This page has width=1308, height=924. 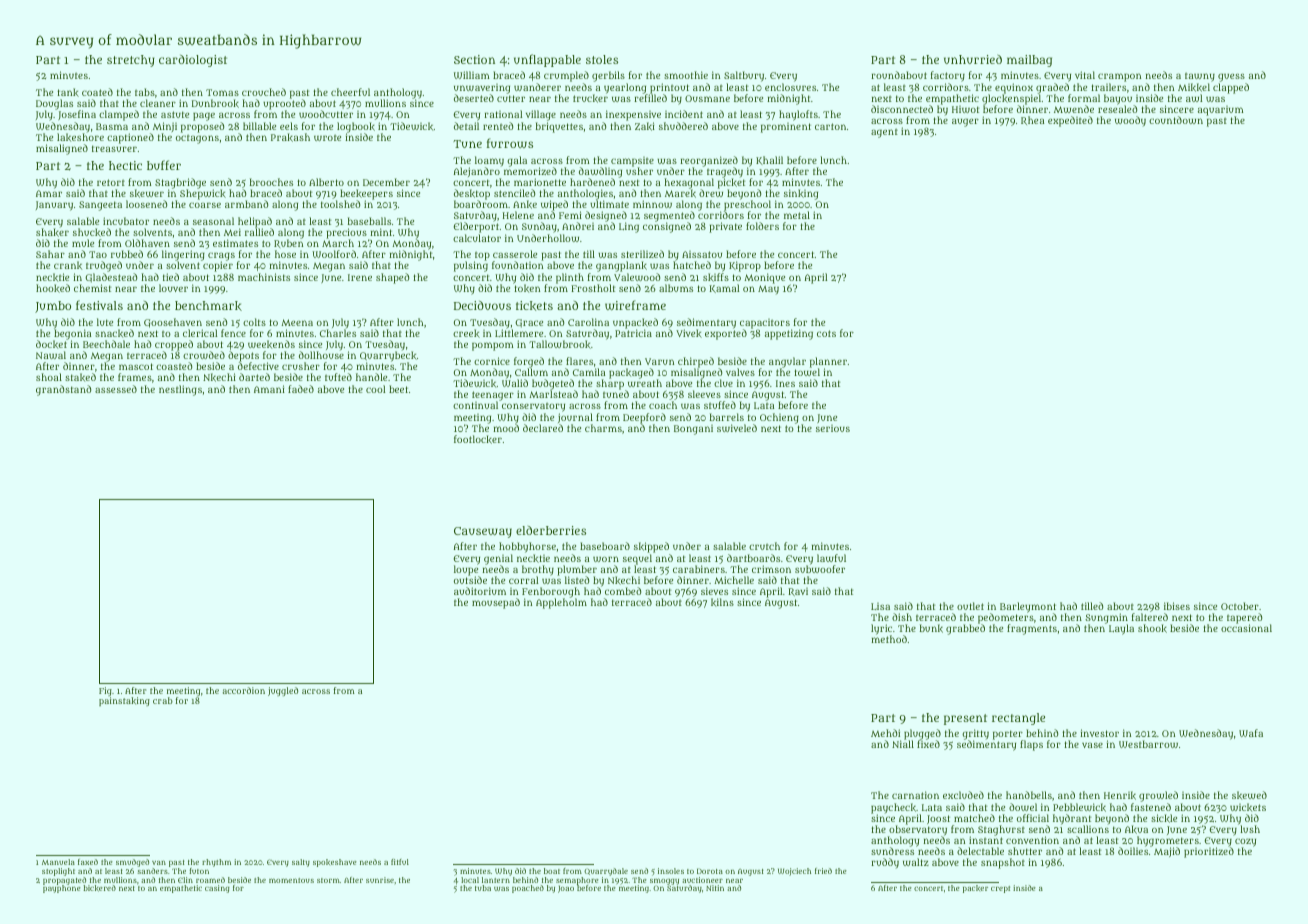 What do you see at coordinates (217, 889) in the page?
I see `casing` at bounding box center [217, 889].
